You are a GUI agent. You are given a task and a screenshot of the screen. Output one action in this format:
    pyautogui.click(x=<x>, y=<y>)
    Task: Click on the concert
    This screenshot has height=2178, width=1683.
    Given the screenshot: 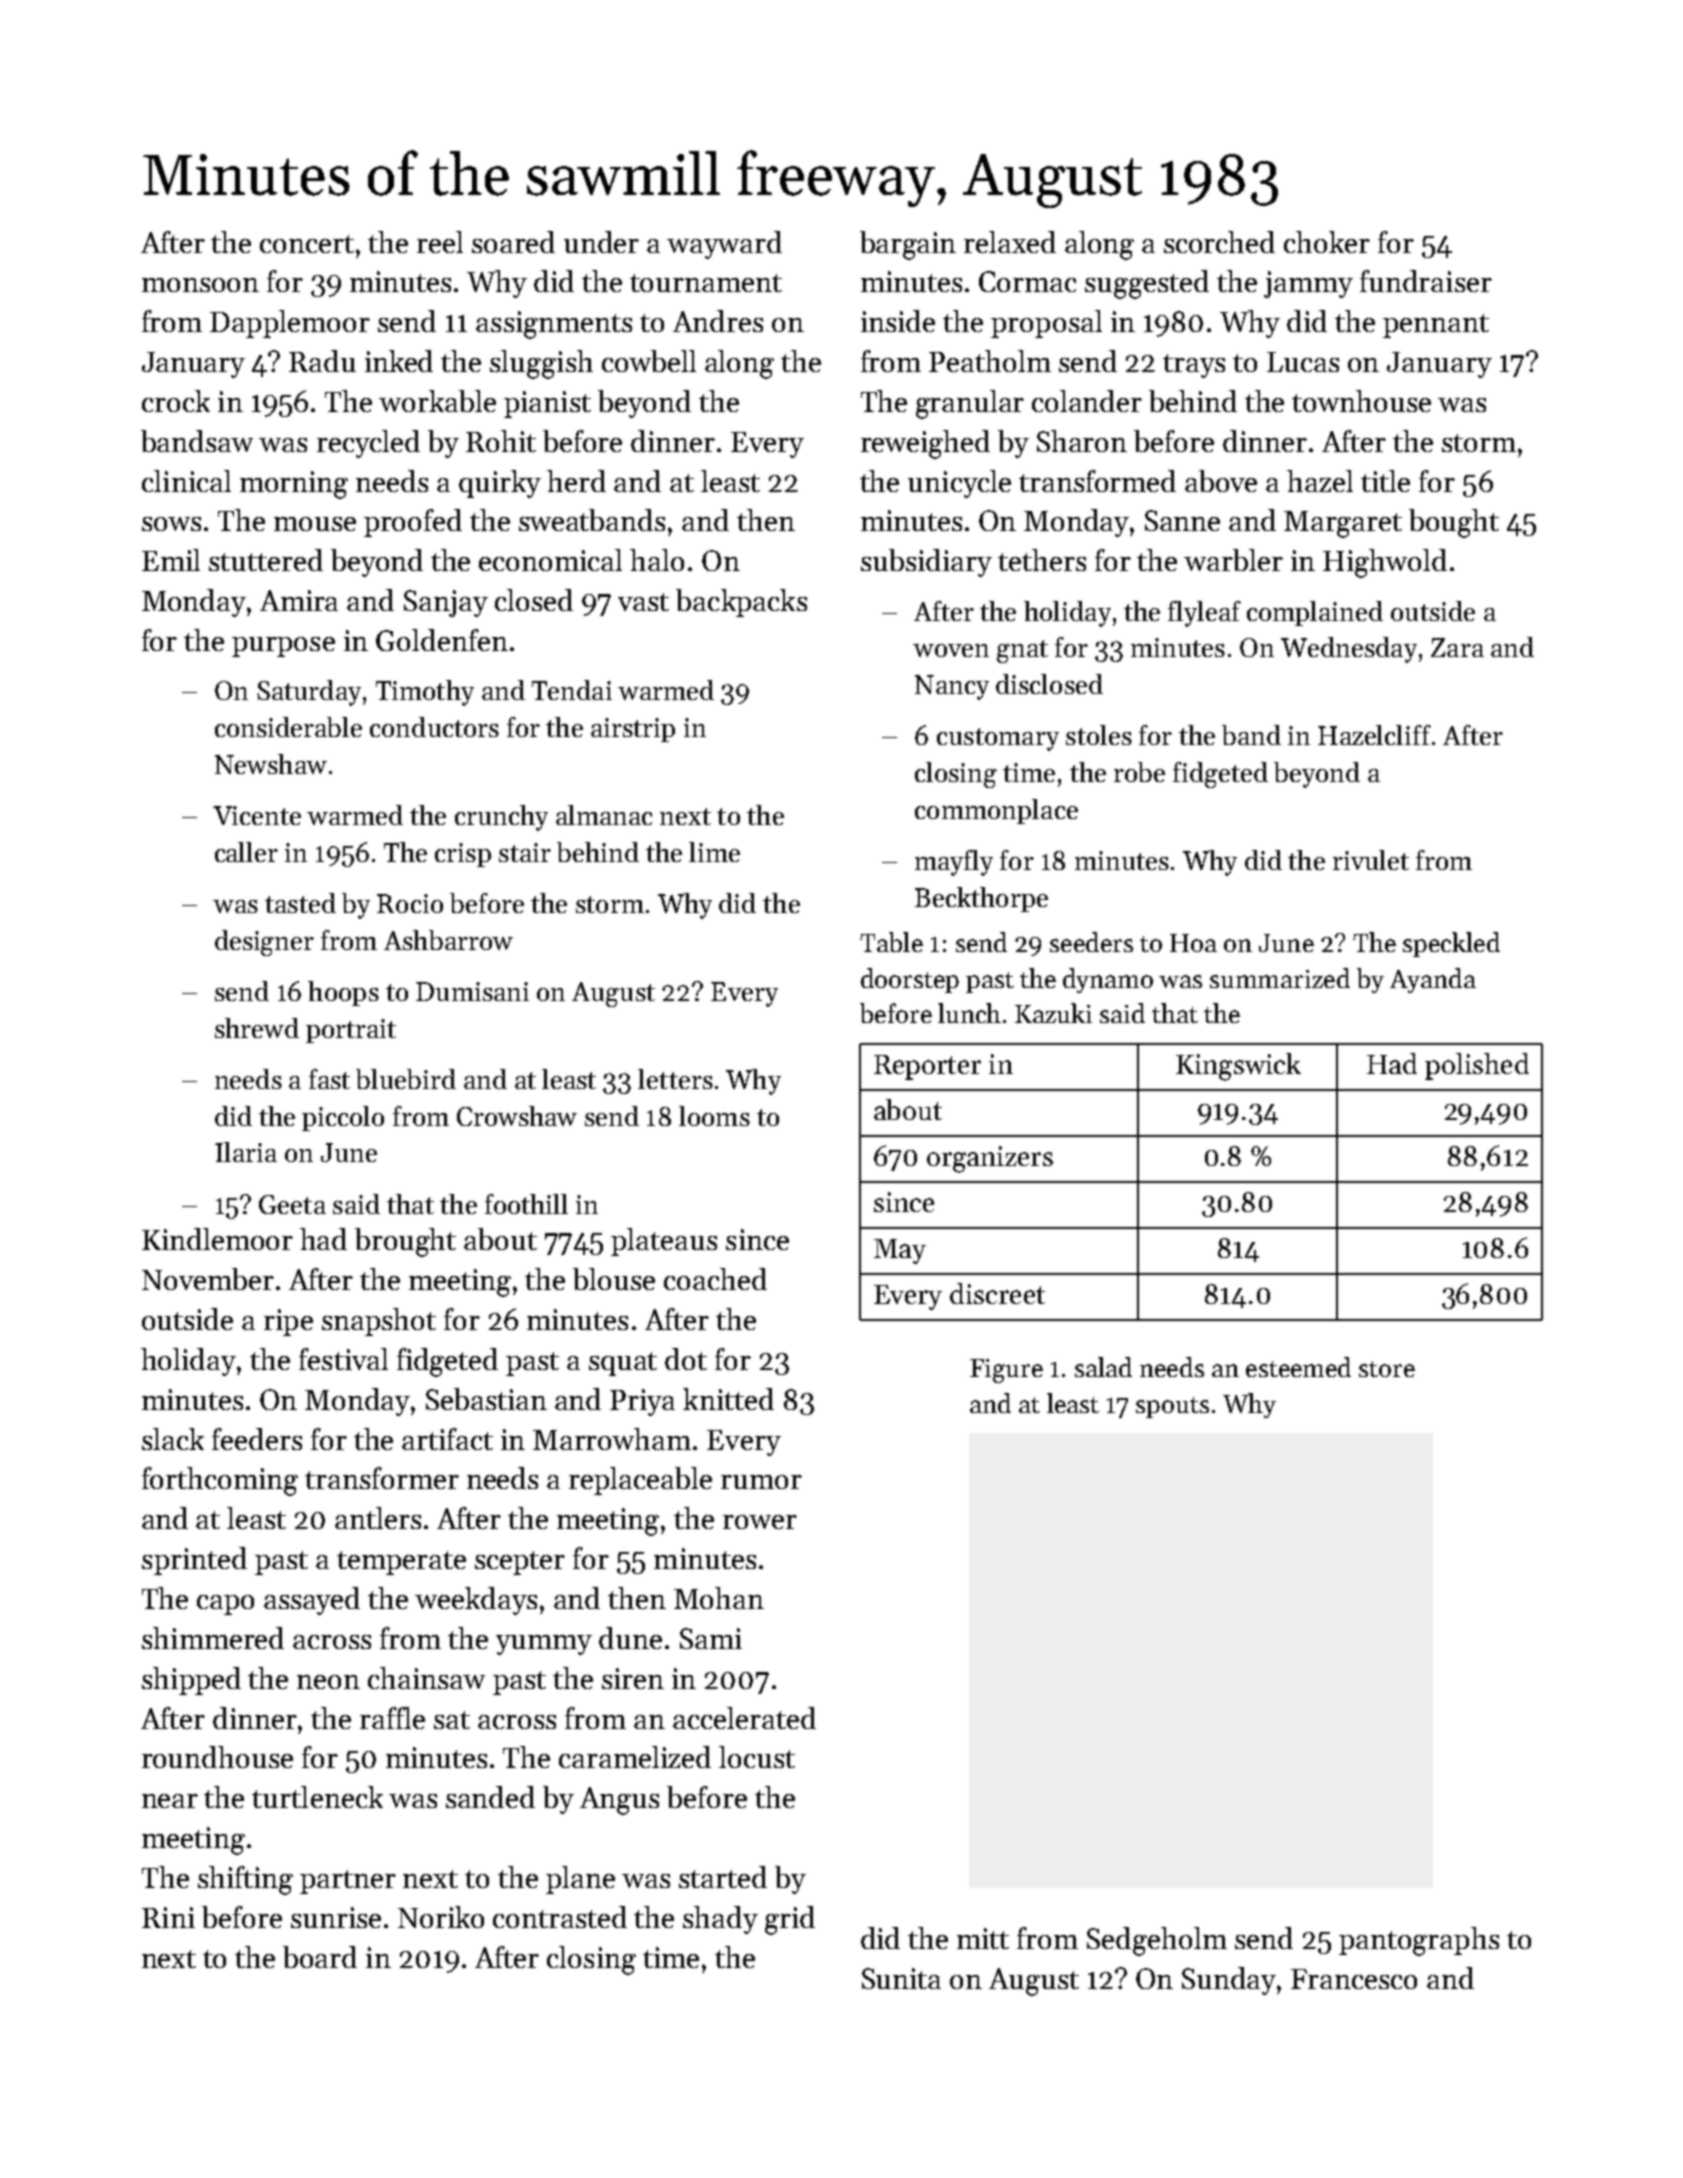 What is the action you would take?
    pyautogui.click(x=307, y=244)
